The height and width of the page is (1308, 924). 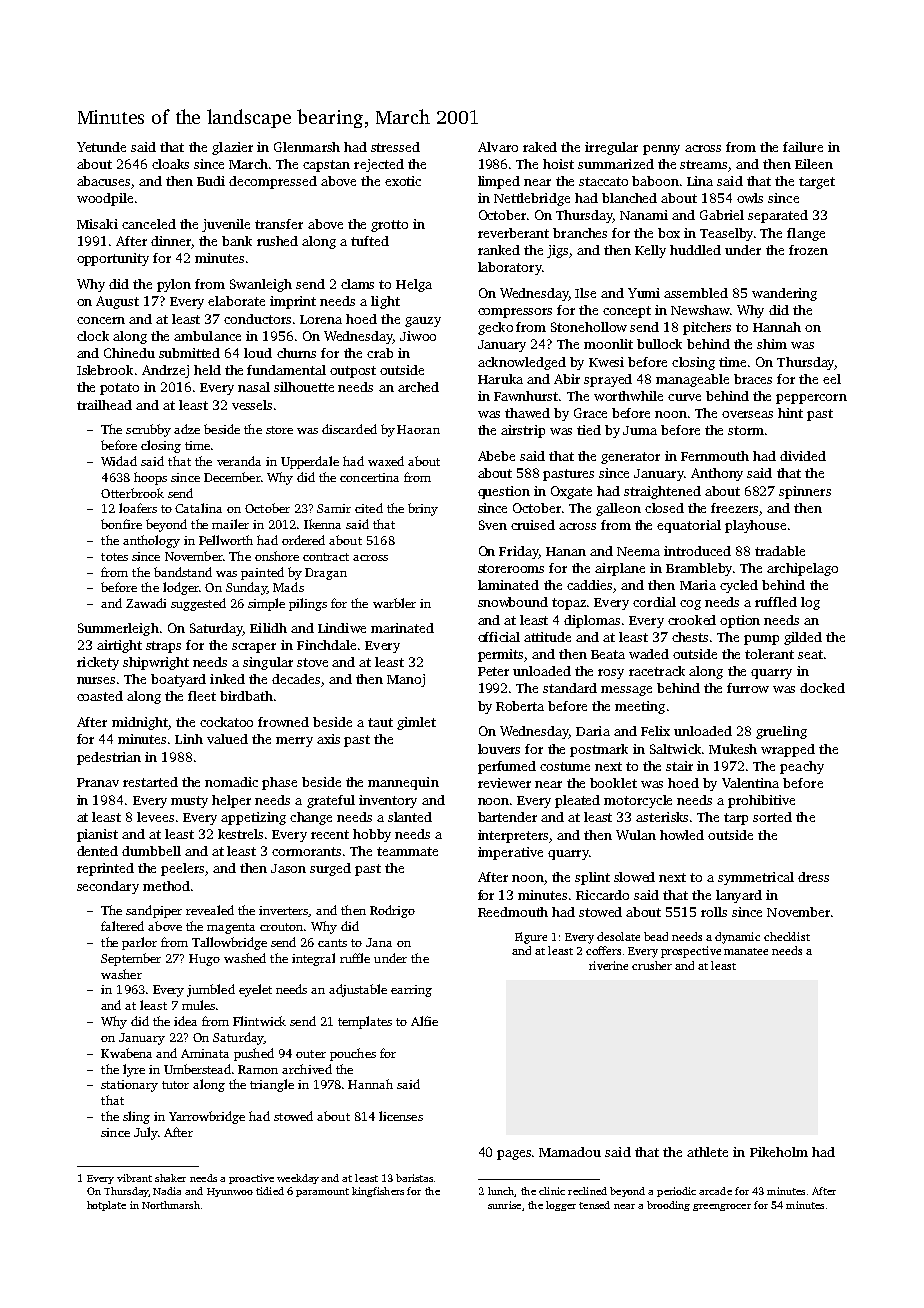 I want to click on Juma, so click(x=640, y=430).
